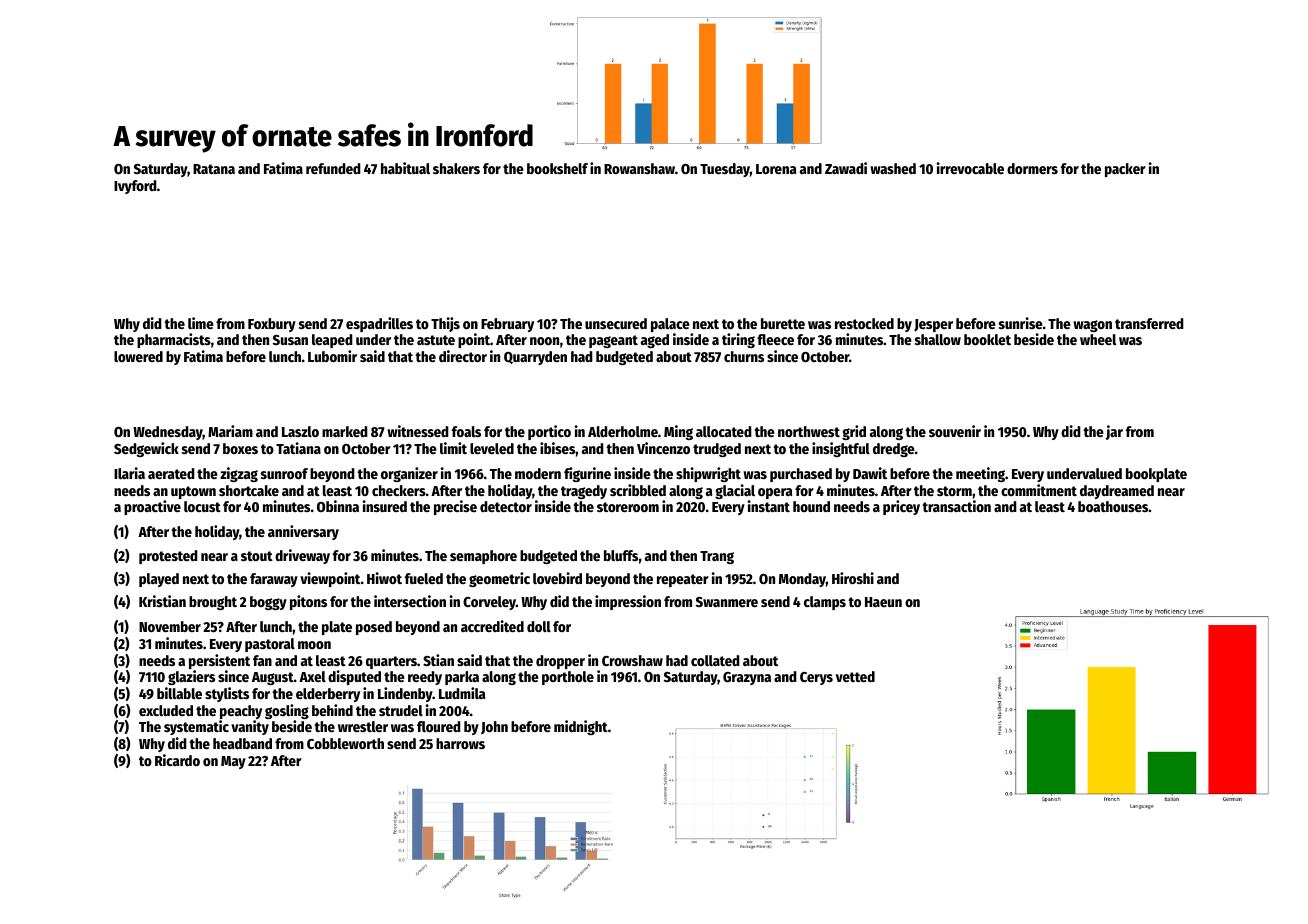 The image size is (1308, 924). Describe the element at coordinates (219, 661) in the page. I see `persistent` at that location.
